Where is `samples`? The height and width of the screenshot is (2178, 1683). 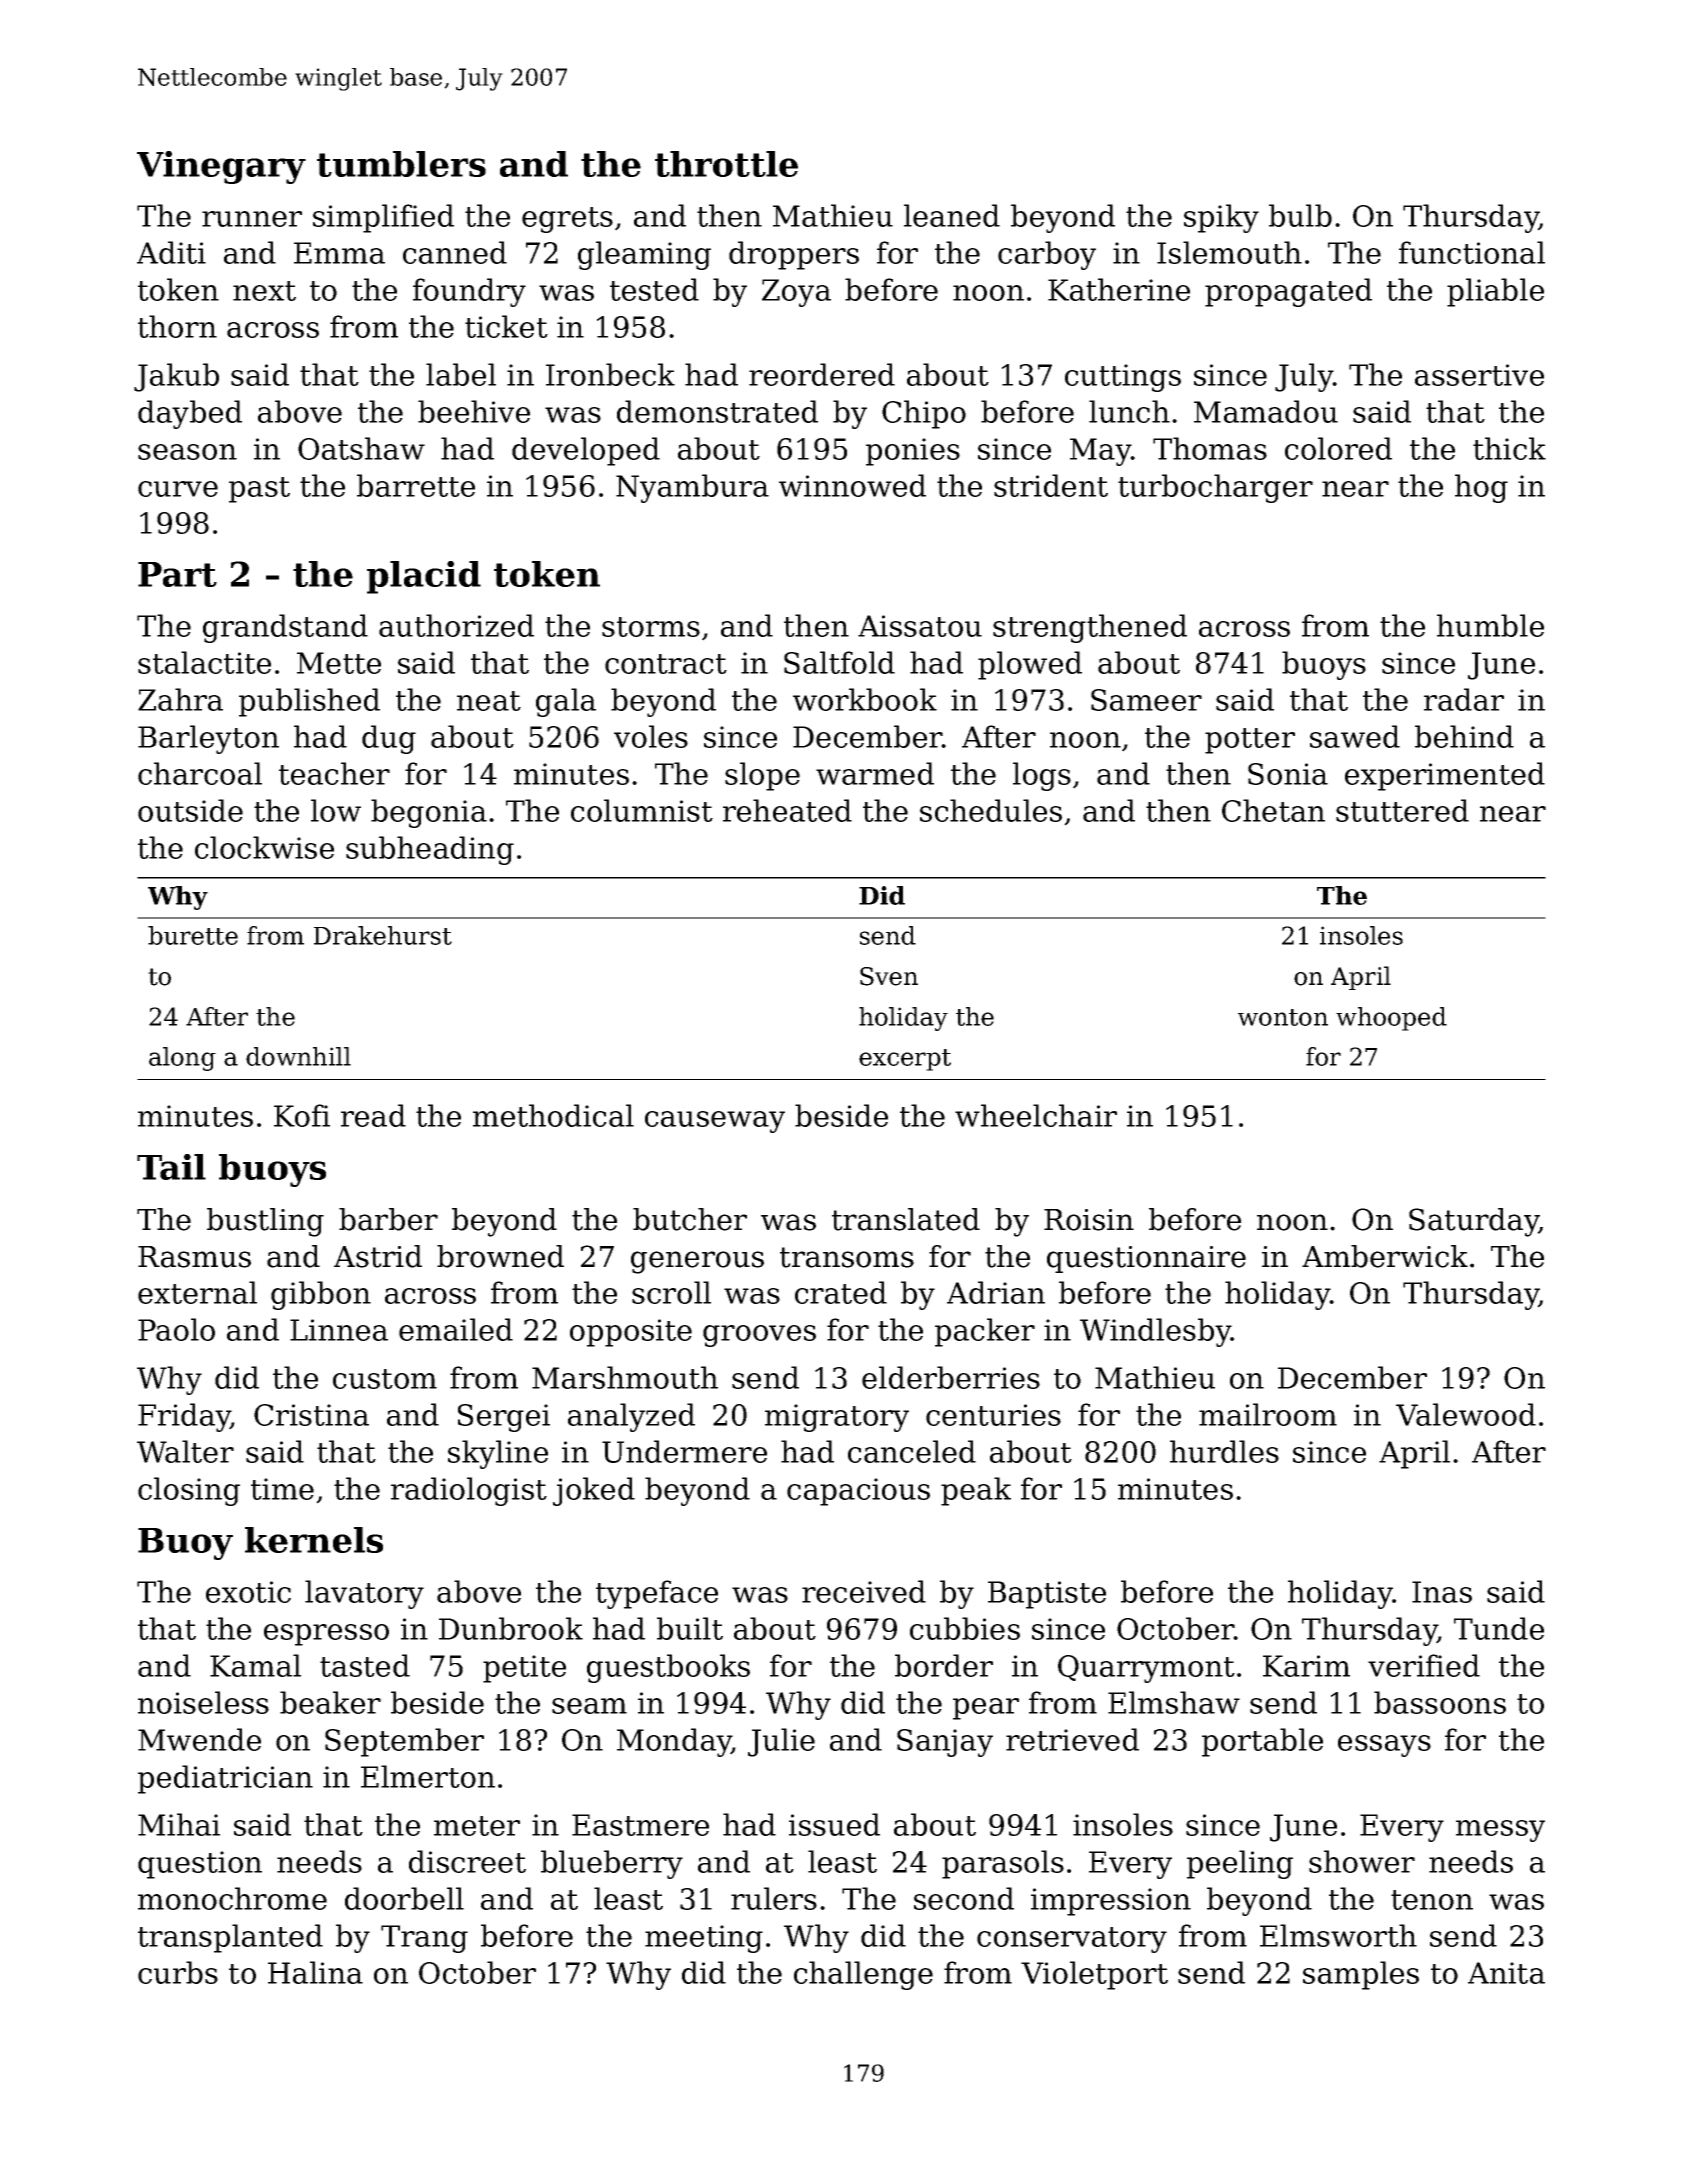
samples is located at coordinates (1361, 1975).
